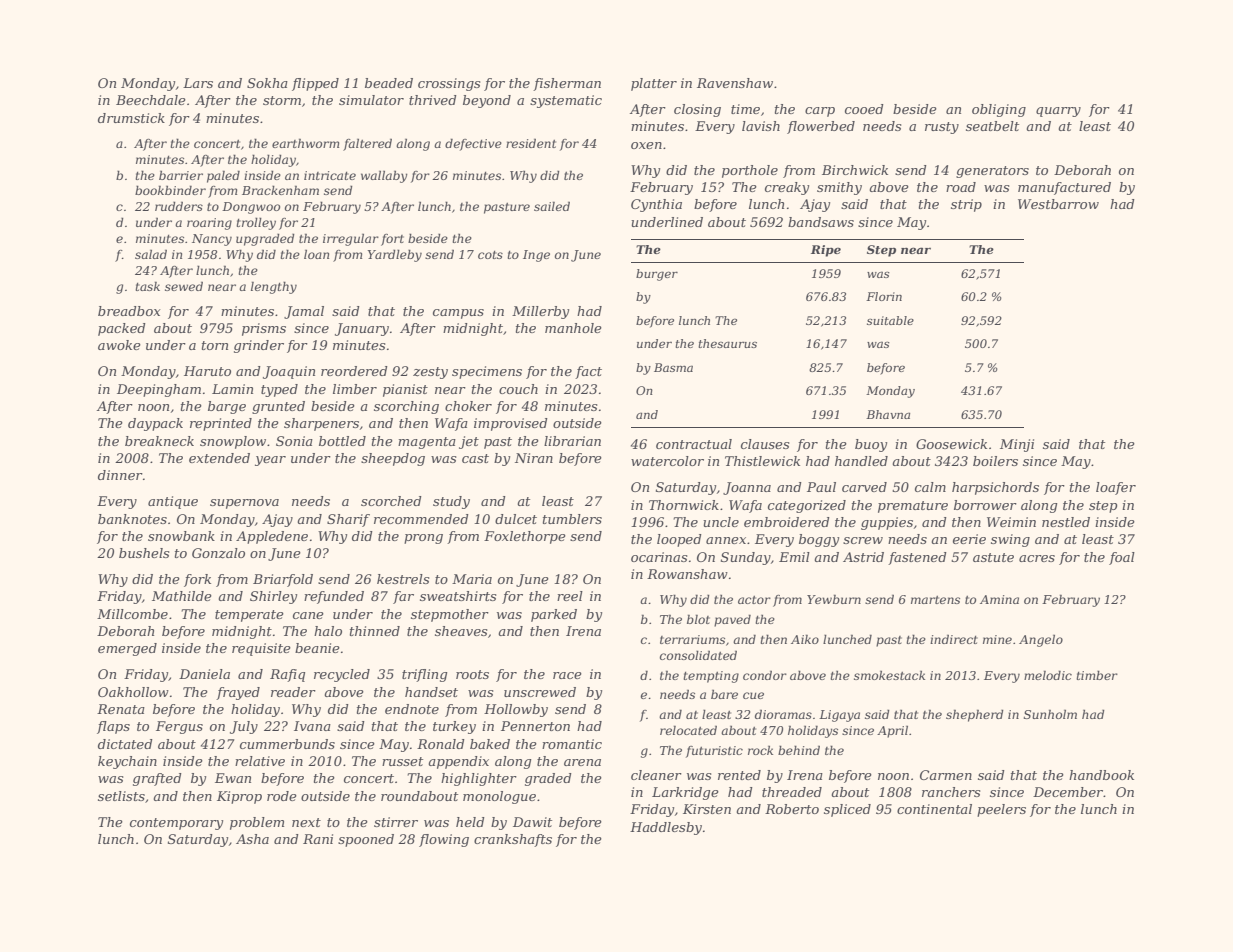  Describe the element at coordinates (889, 675) in the screenshot. I see `smokestack` at that location.
